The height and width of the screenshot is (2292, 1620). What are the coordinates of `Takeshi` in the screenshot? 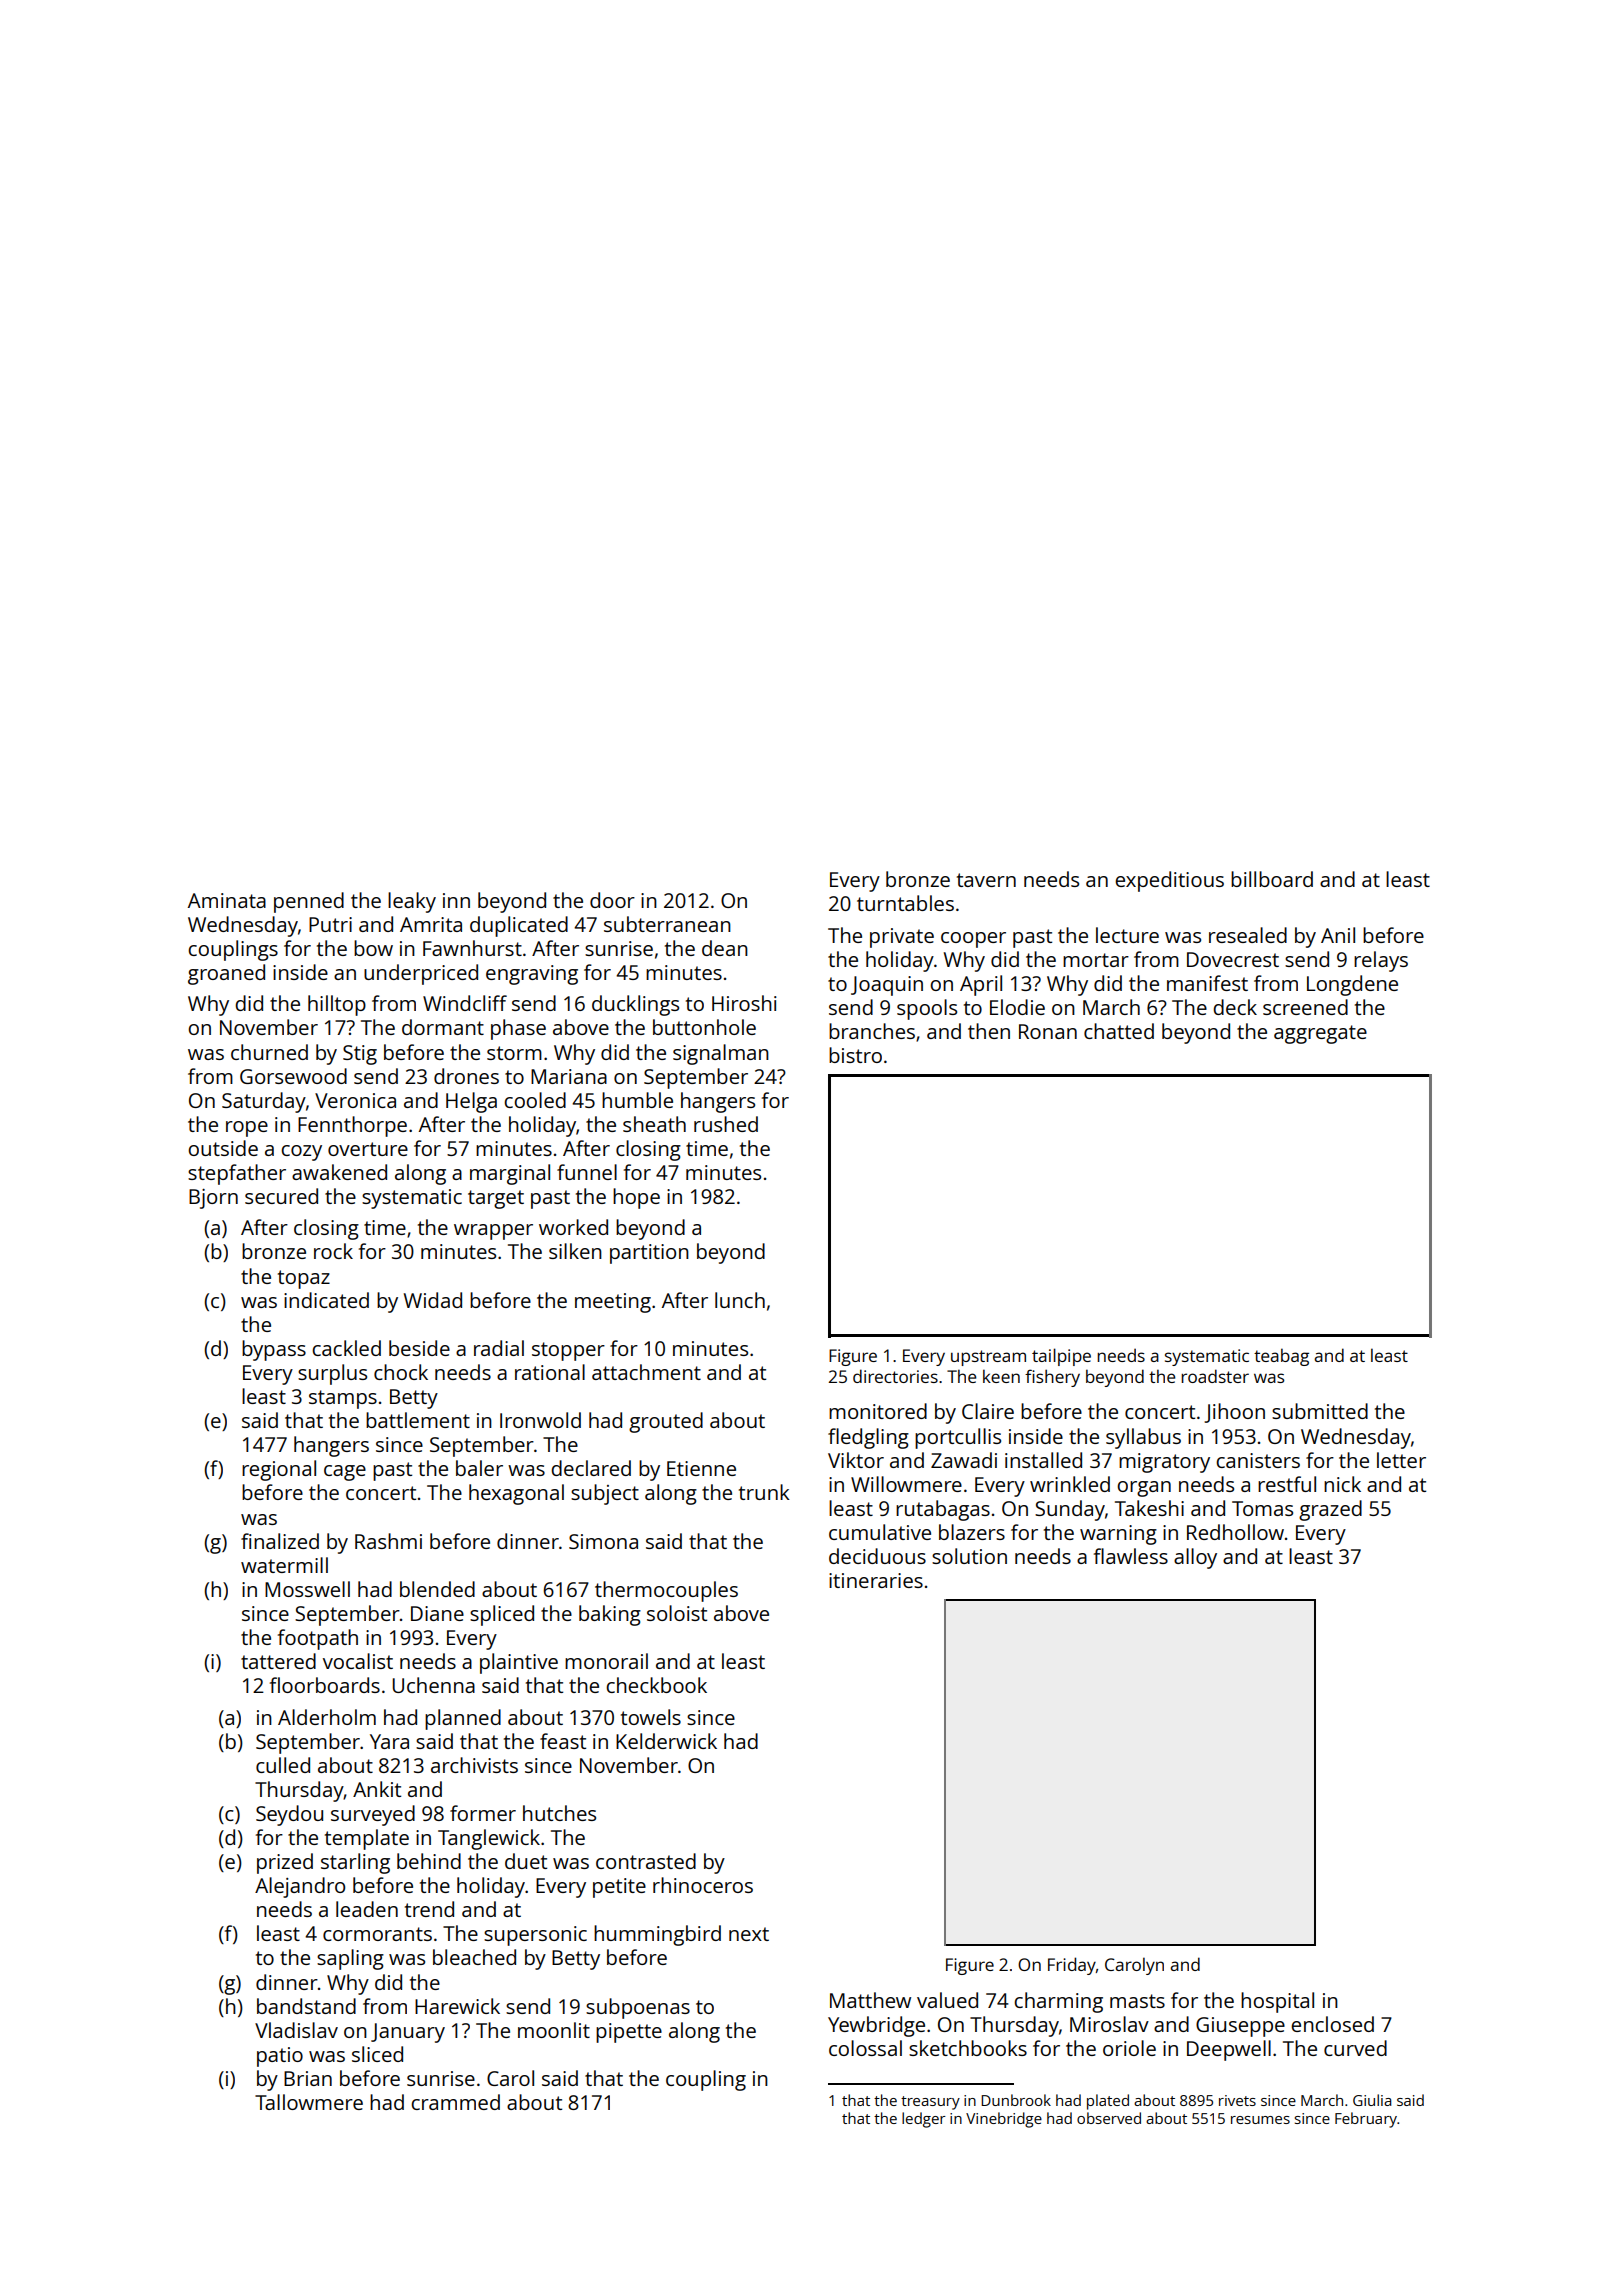 It's located at (1149, 1508).
